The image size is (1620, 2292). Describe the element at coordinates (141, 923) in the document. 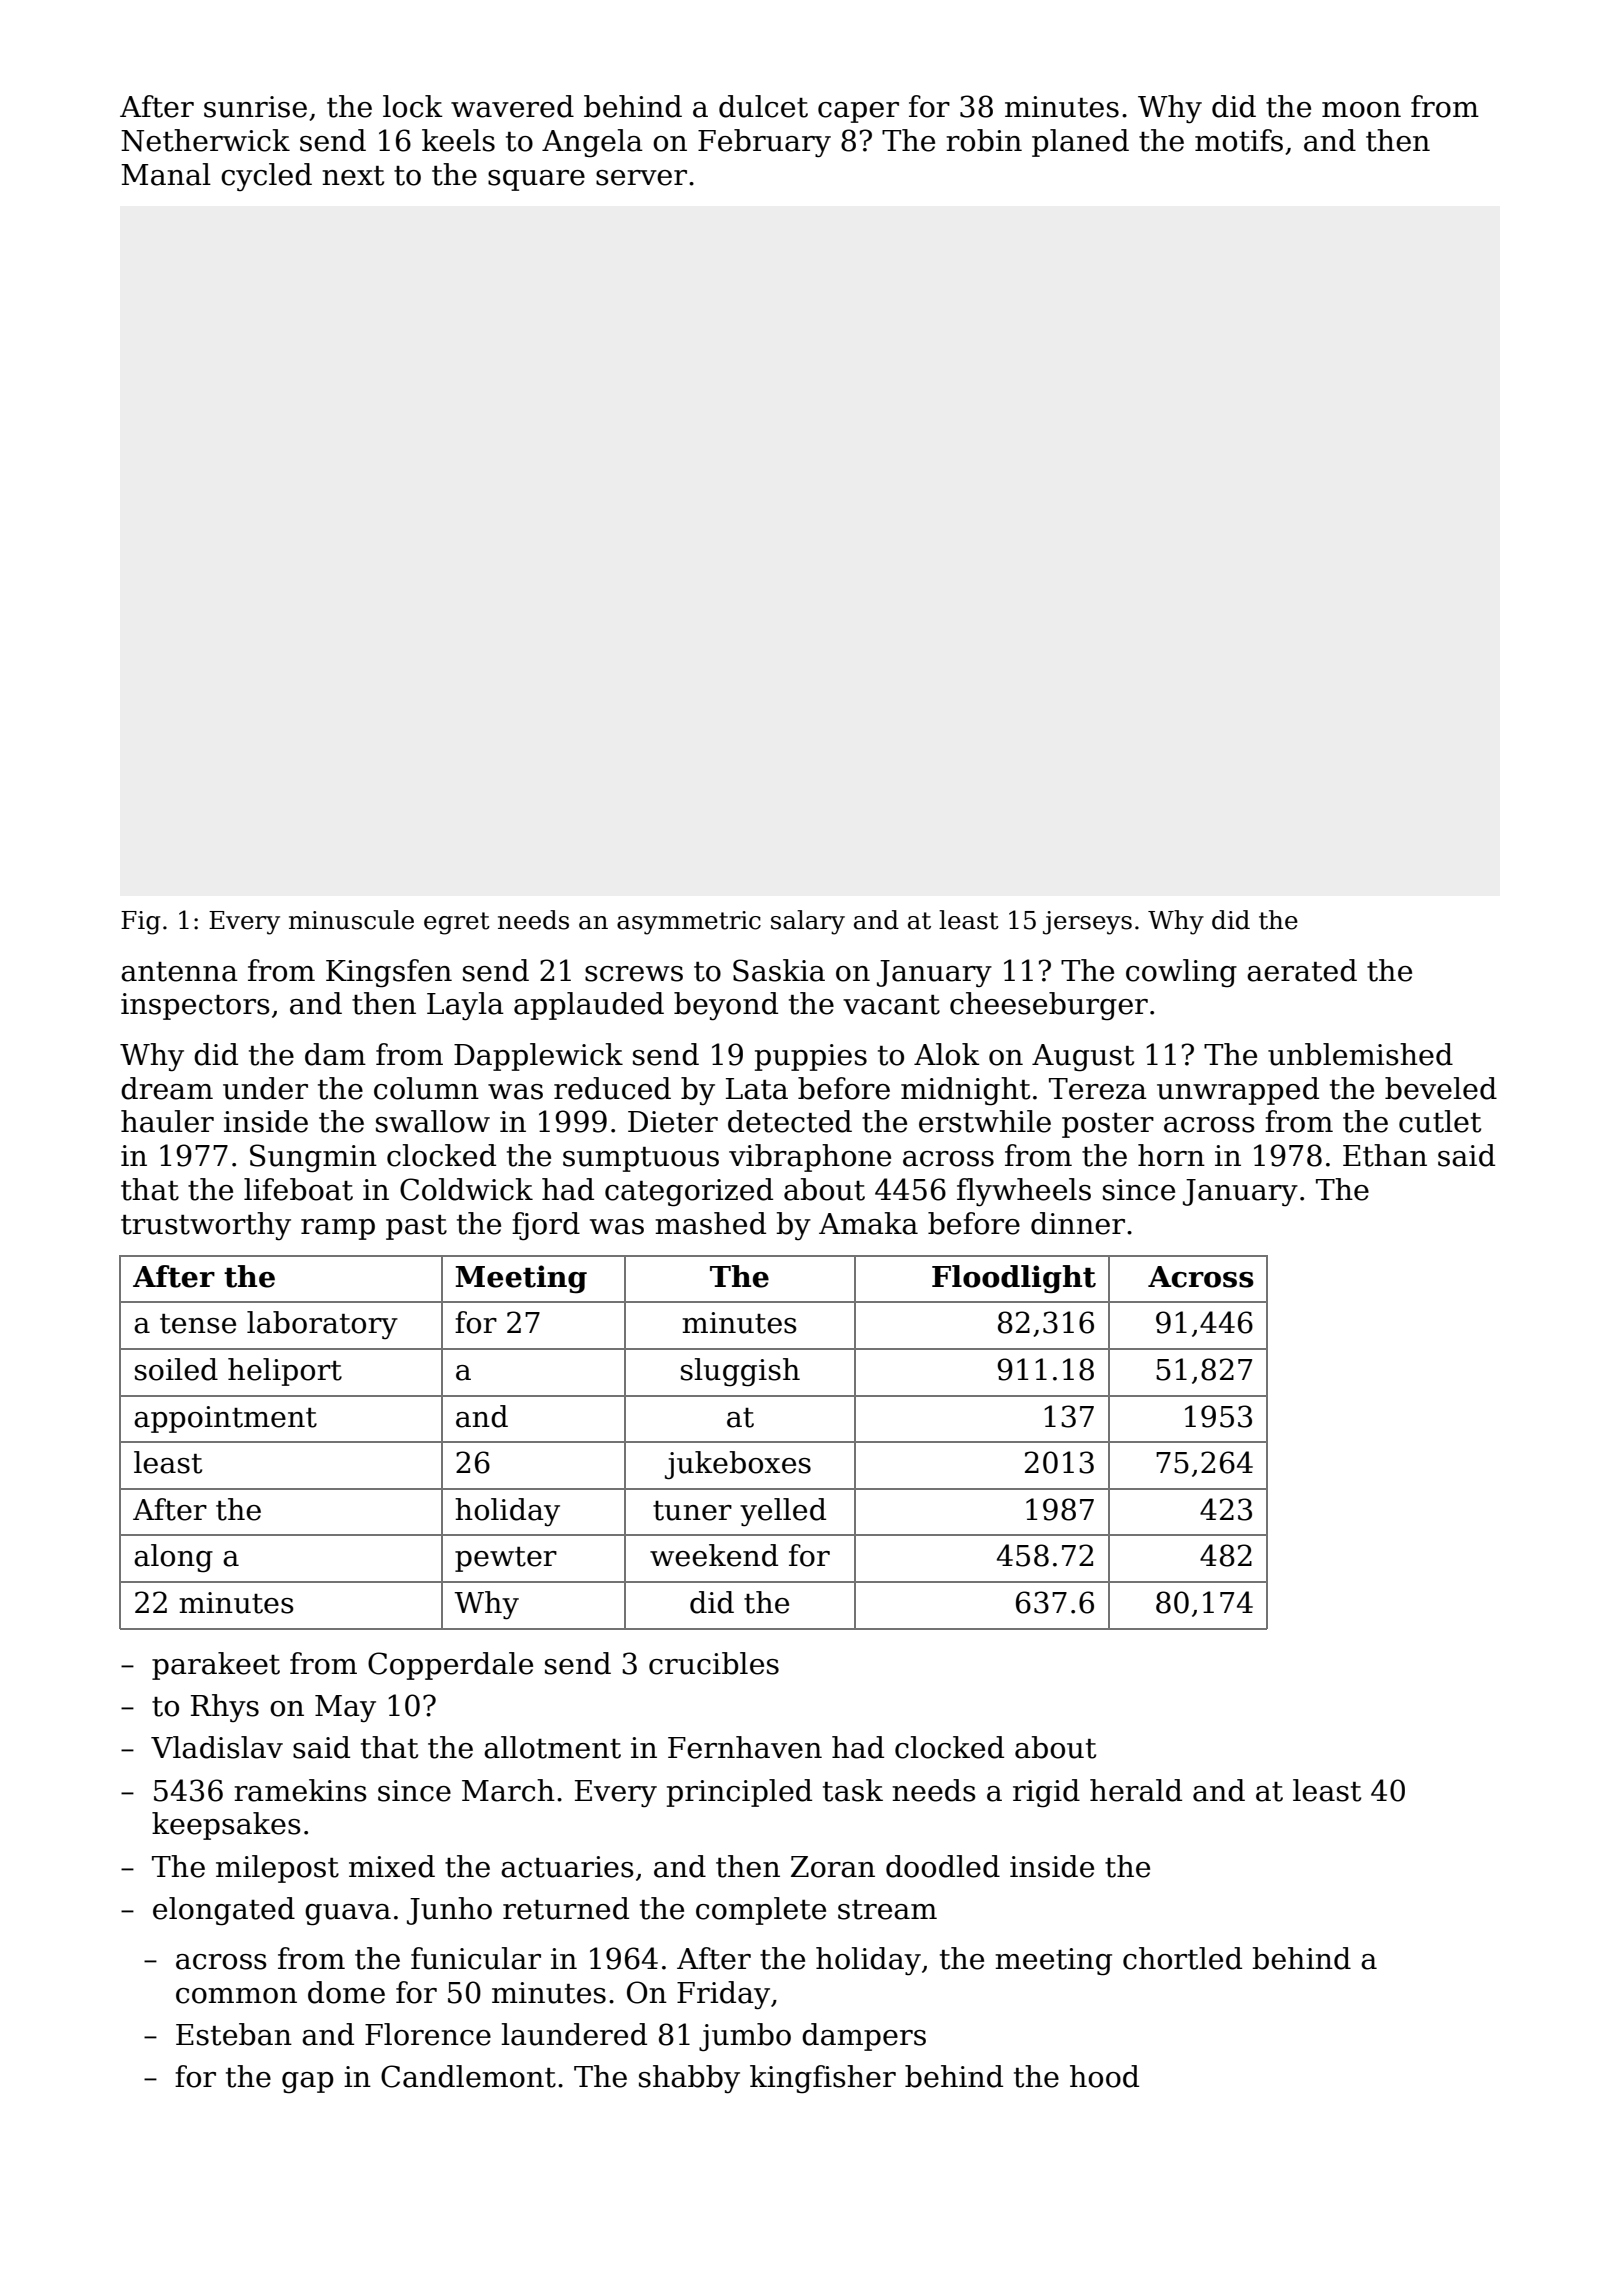

I see `Fig` at that location.
